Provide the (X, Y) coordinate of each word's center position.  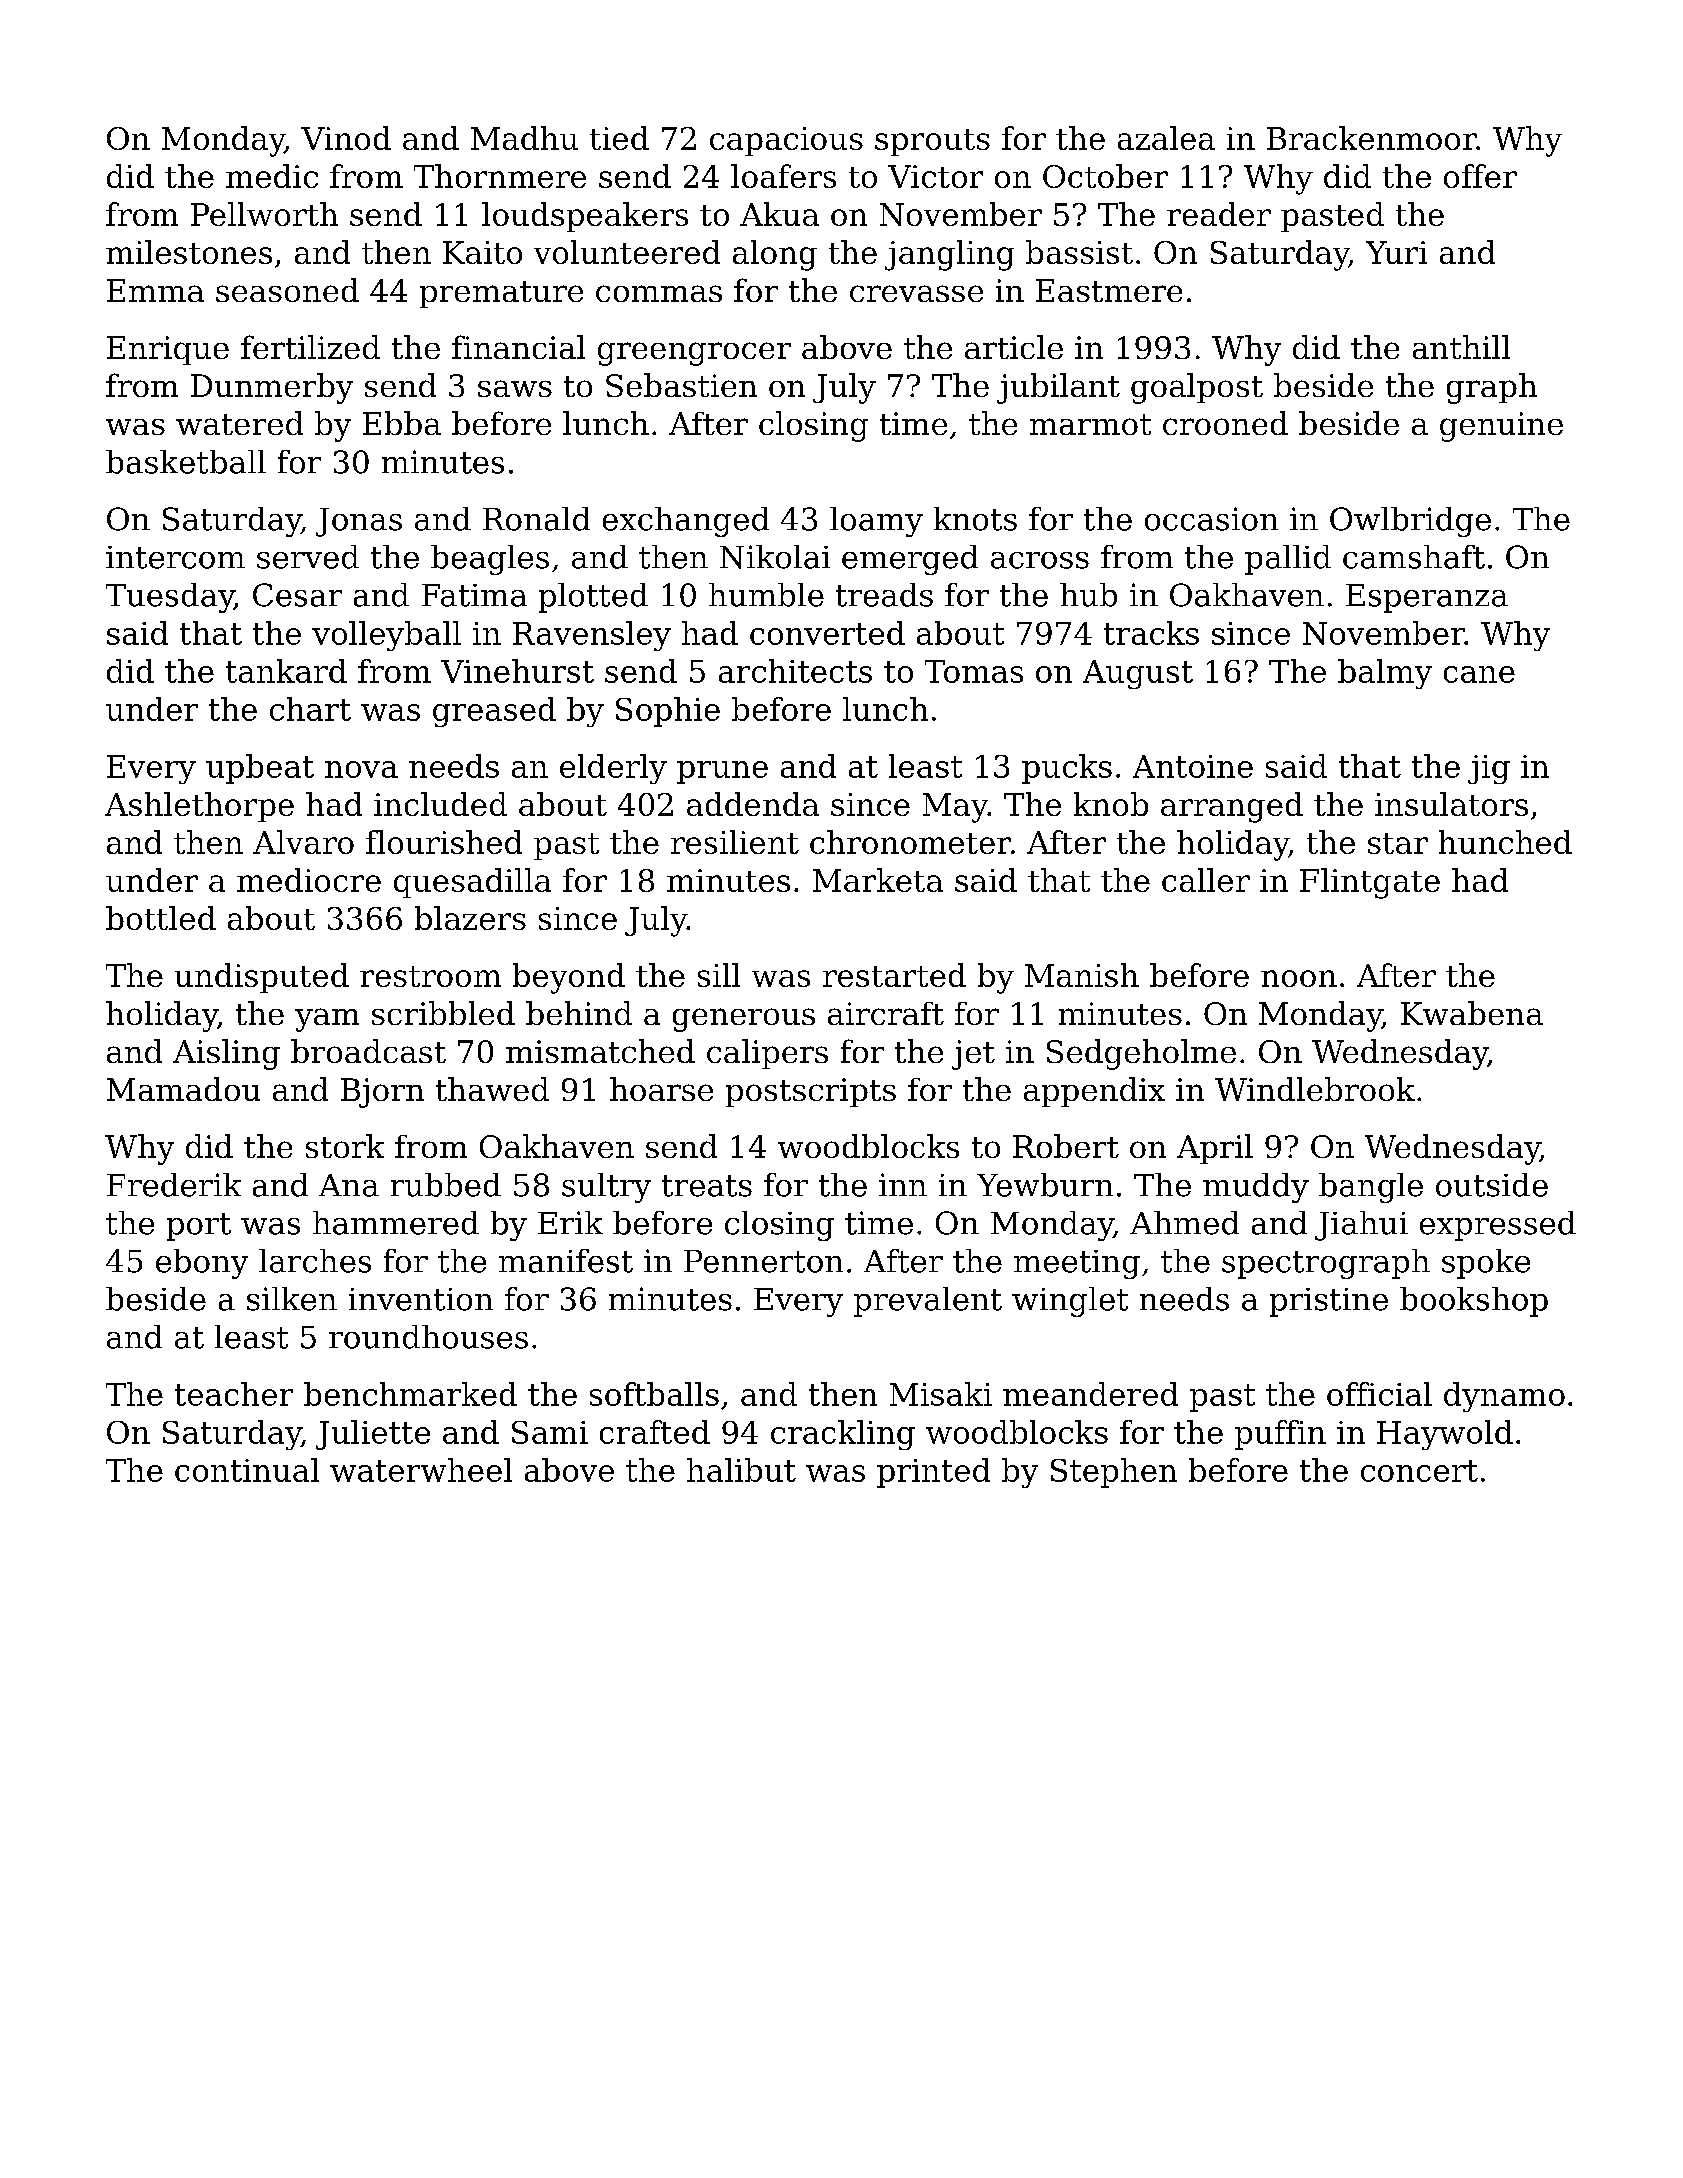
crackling (843, 1435)
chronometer (910, 842)
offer (1480, 176)
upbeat (260, 769)
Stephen (1114, 1473)
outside (1492, 1185)
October (1105, 176)
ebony (202, 1264)
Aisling (226, 1054)
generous (744, 1020)
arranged (1232, 807)
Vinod (346, 138)
